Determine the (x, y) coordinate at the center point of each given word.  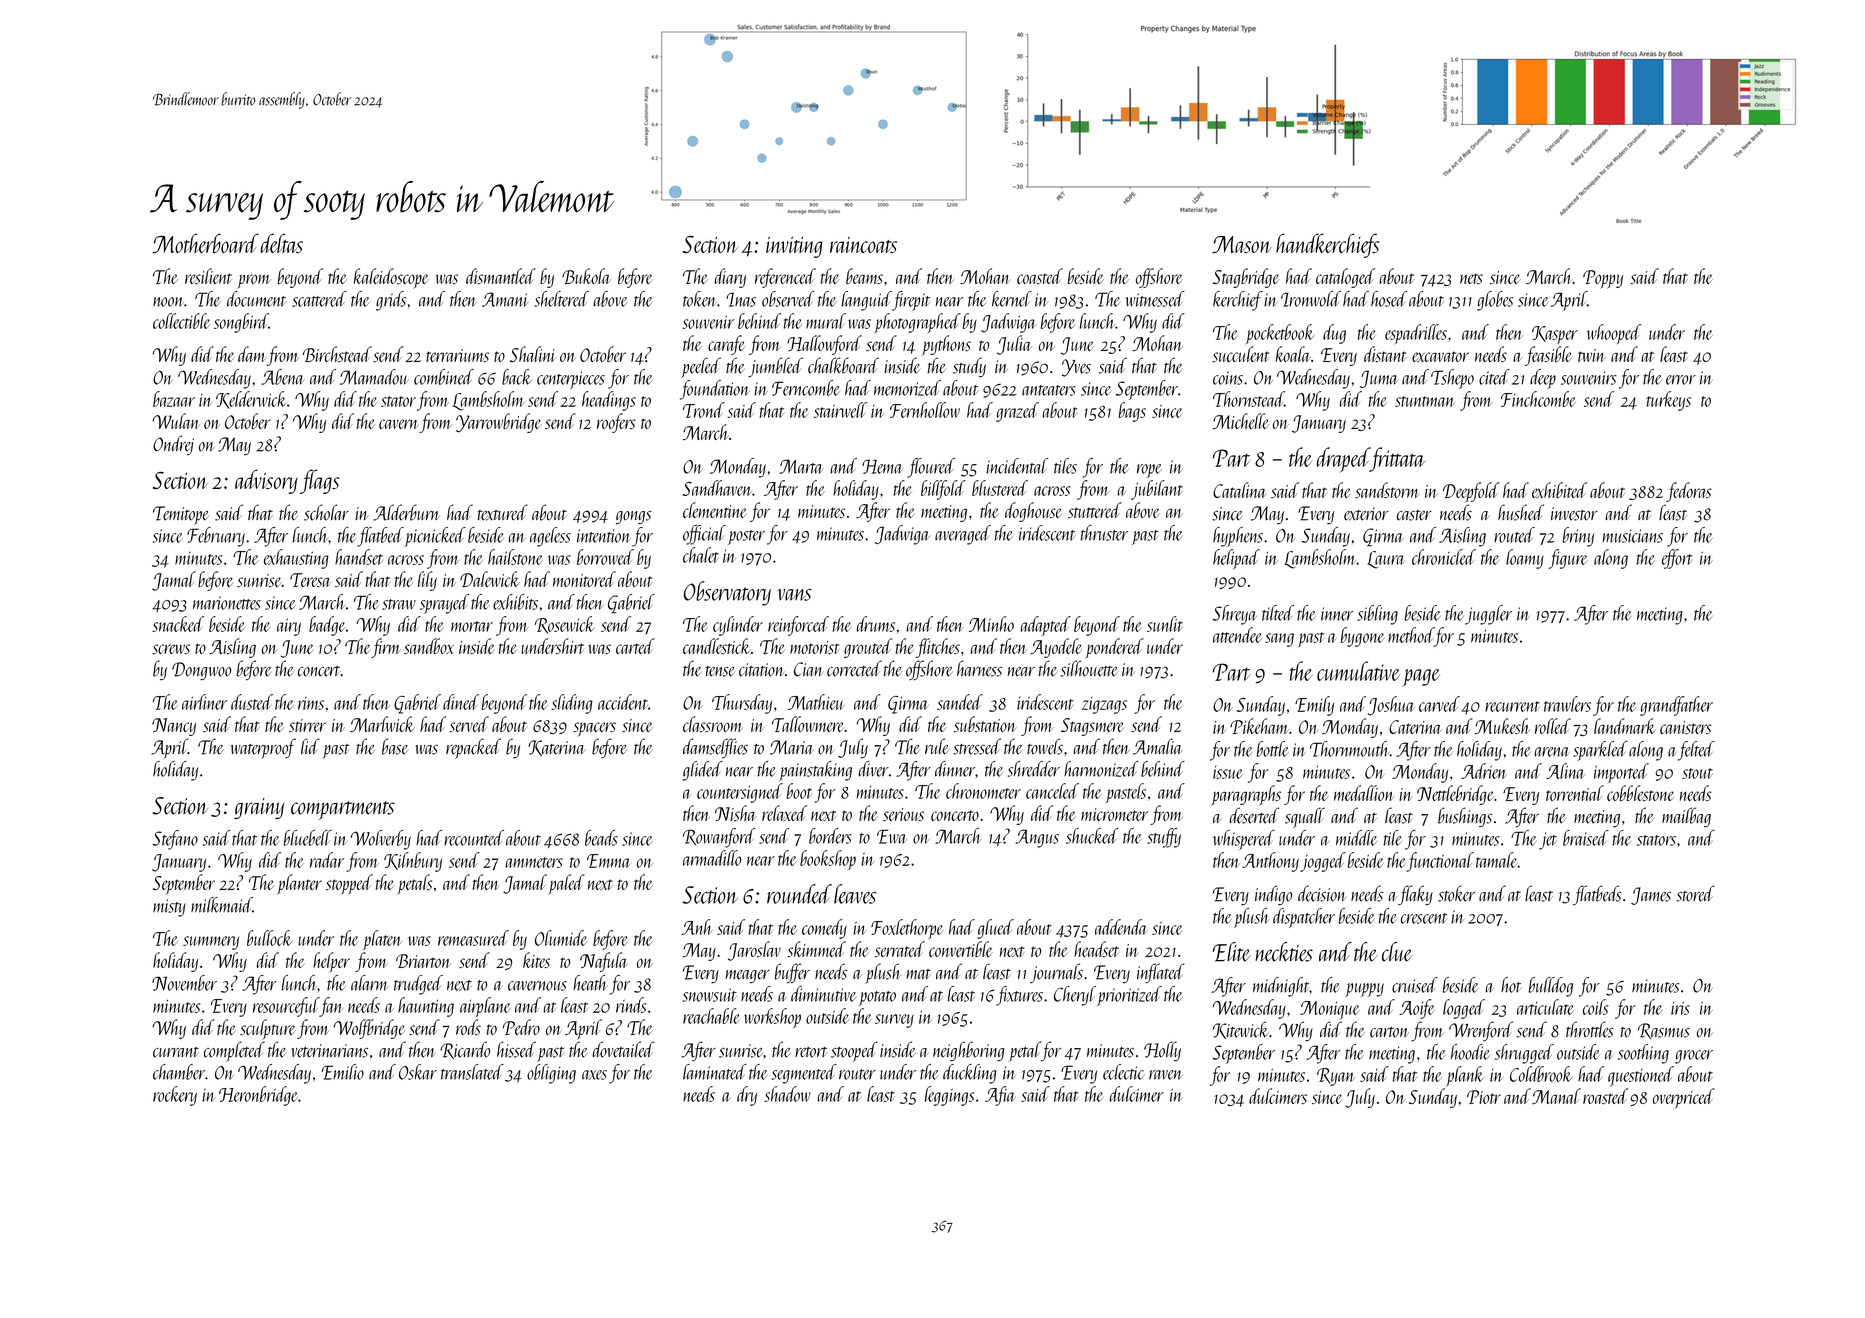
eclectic (1124, 1072)
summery (211, 943)
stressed (977, 746)
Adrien (1484, 771)
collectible (181, 321)
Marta (801, 466)
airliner (204, 702)
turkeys (1669, 401)
